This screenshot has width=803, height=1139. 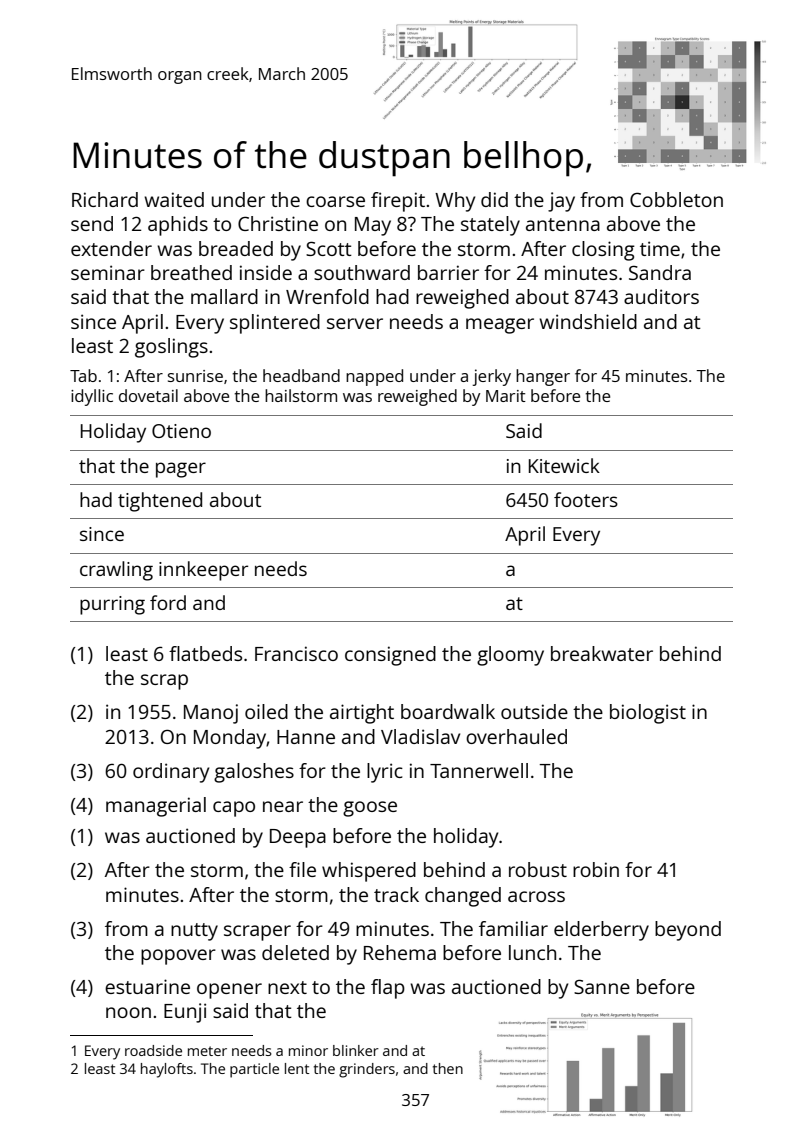 What do you see at coordinates (688, 931) in the screenshot?
I see `beyond` at bounding box center [688, 931].
